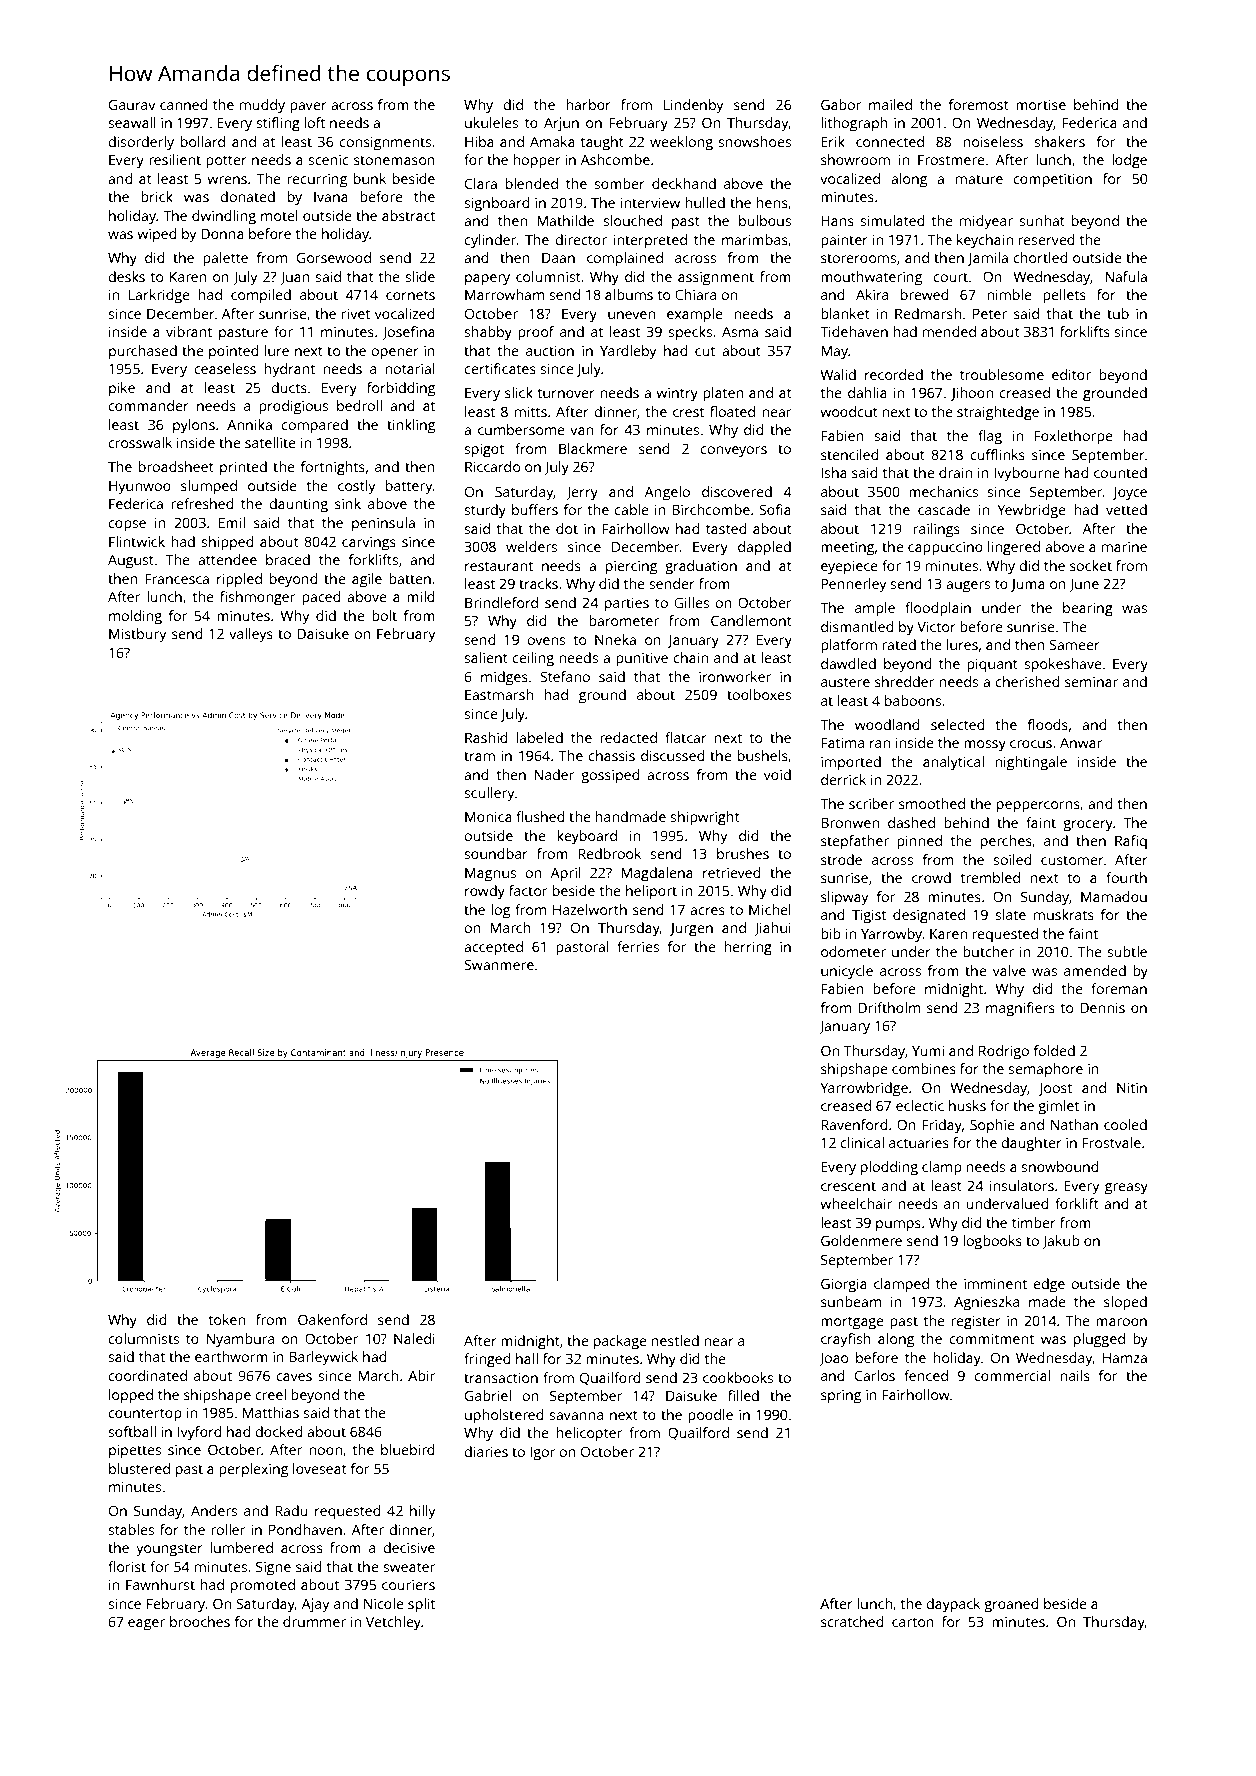 The image size is (1256, 1776). What do you see at coordinates (314, 1621) in the screenshot?
I see `drummer` at bounding box center [314, 1621].
